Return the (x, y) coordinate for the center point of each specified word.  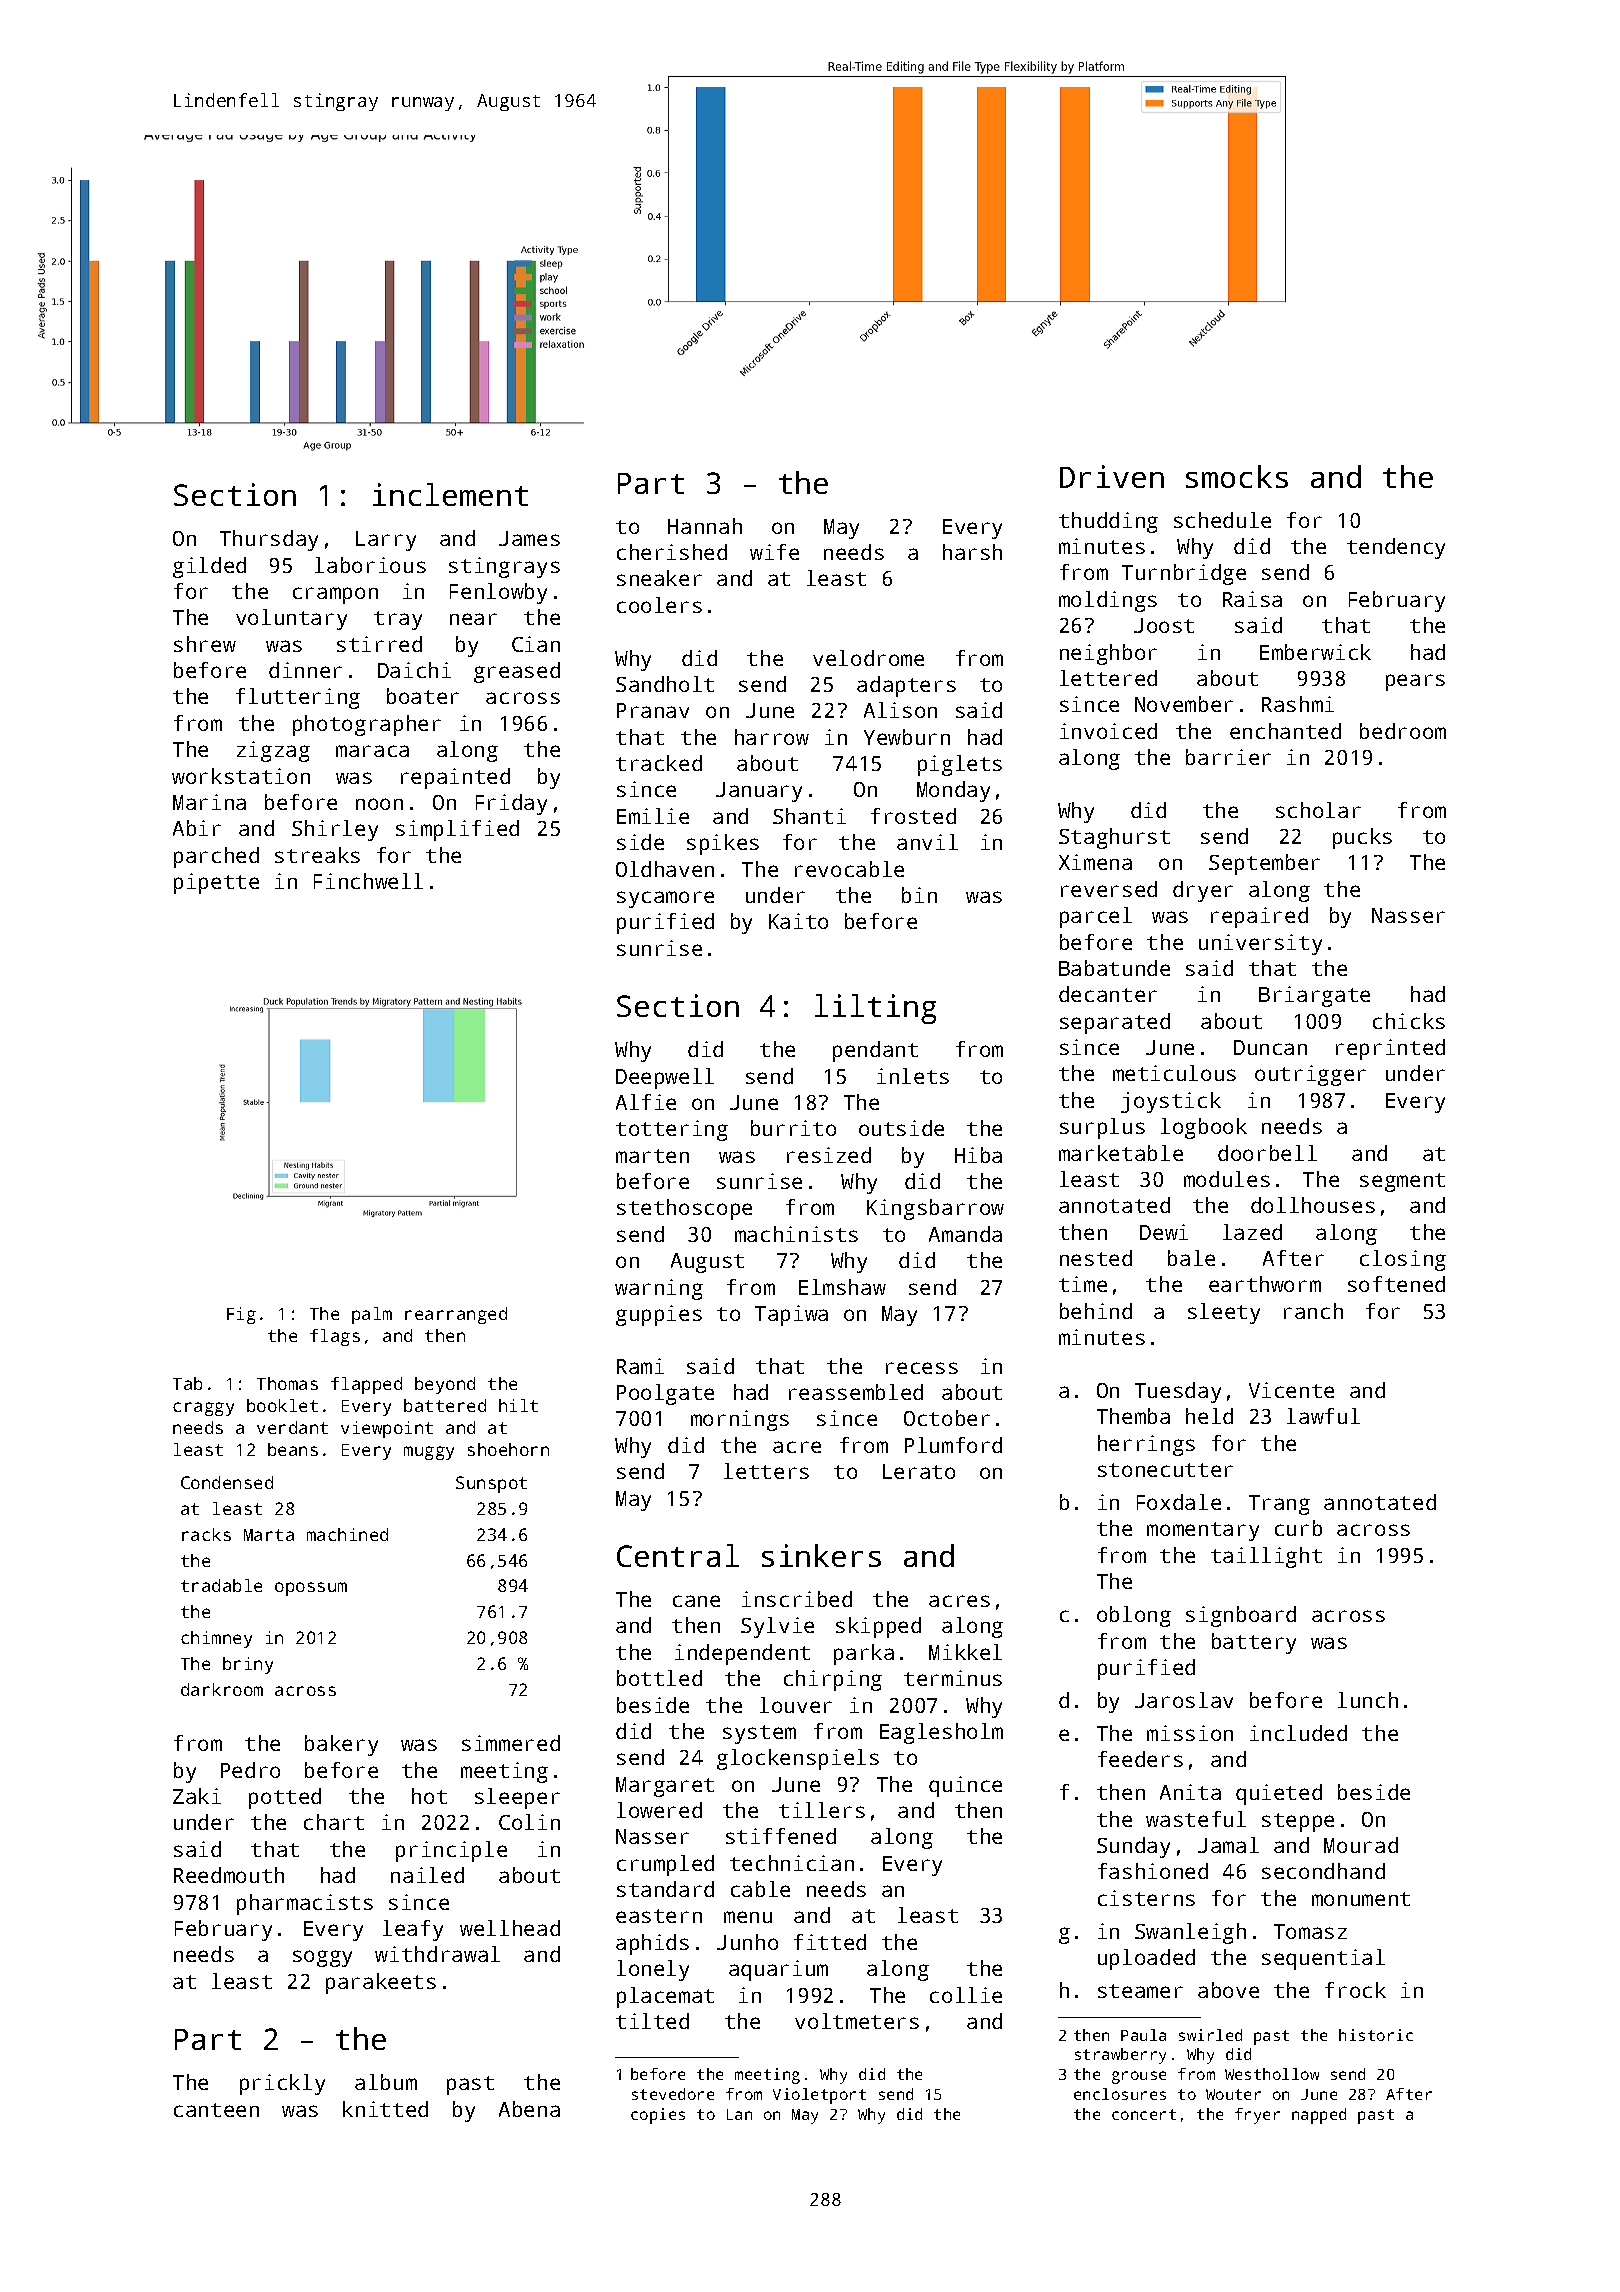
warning (659, 1289)
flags (335, 1337)
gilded (209, 567)
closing (1403, 1260)
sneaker (659, 578)
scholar (1318, 810)
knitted (385, 2109)
